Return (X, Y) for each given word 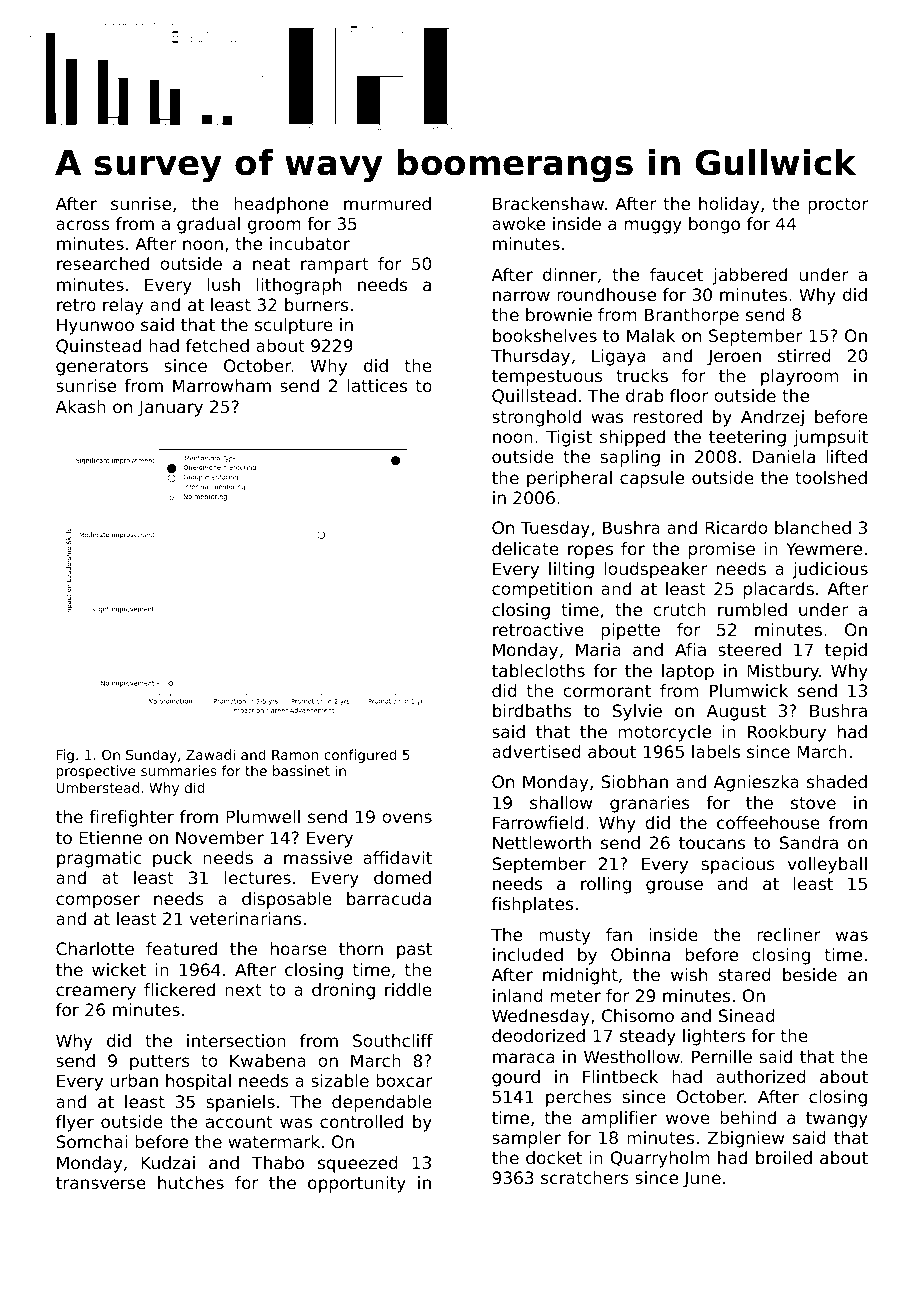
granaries (650, 804)
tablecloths (538, 670)
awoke (518, 223)
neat (271, 264)
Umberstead (97, 787)
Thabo (278, 1162)
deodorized (538, 1035)
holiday (729, 205)
